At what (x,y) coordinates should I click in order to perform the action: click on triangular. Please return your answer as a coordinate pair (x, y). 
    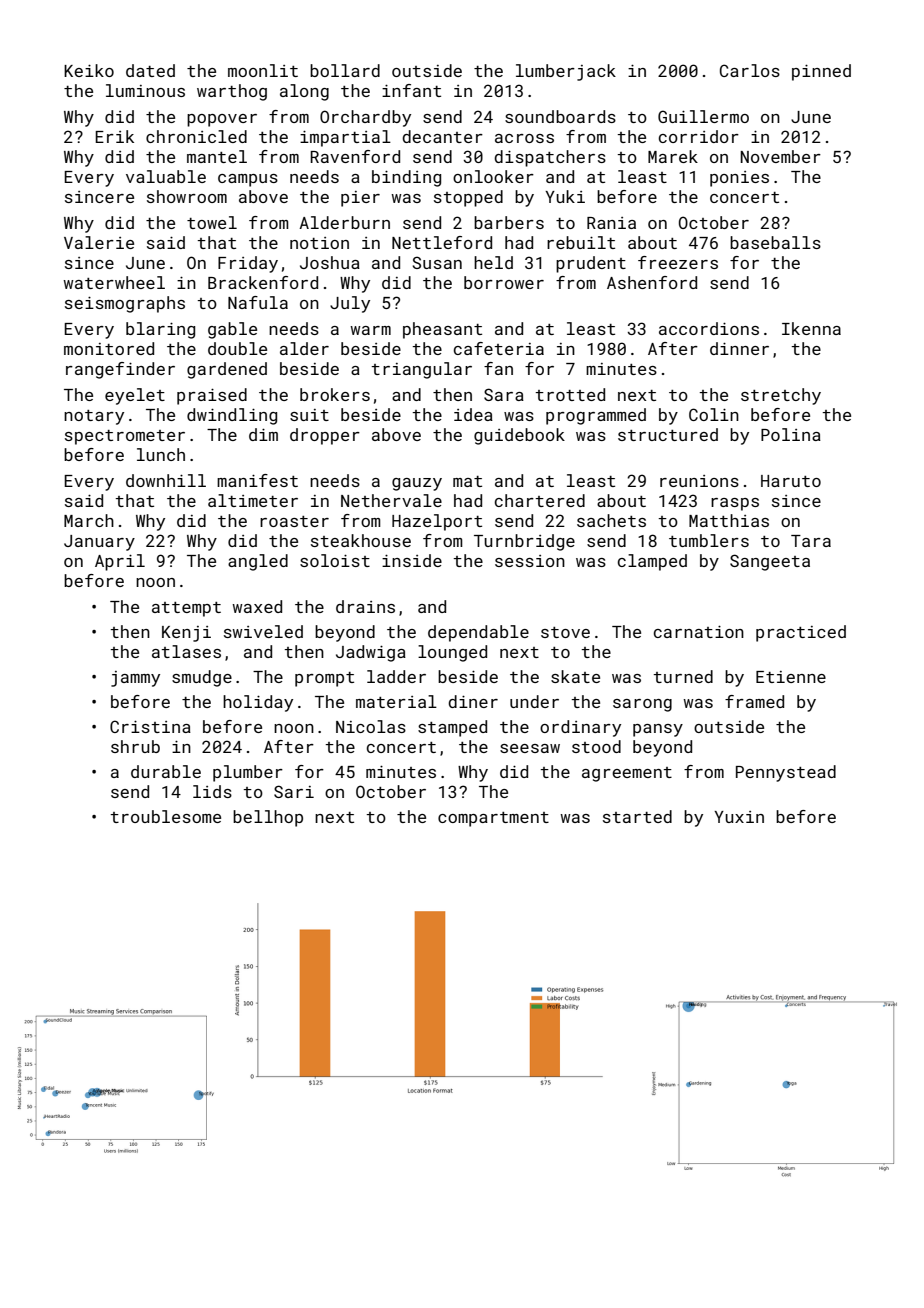
    Looking at the image, I should click on (422, 370).
